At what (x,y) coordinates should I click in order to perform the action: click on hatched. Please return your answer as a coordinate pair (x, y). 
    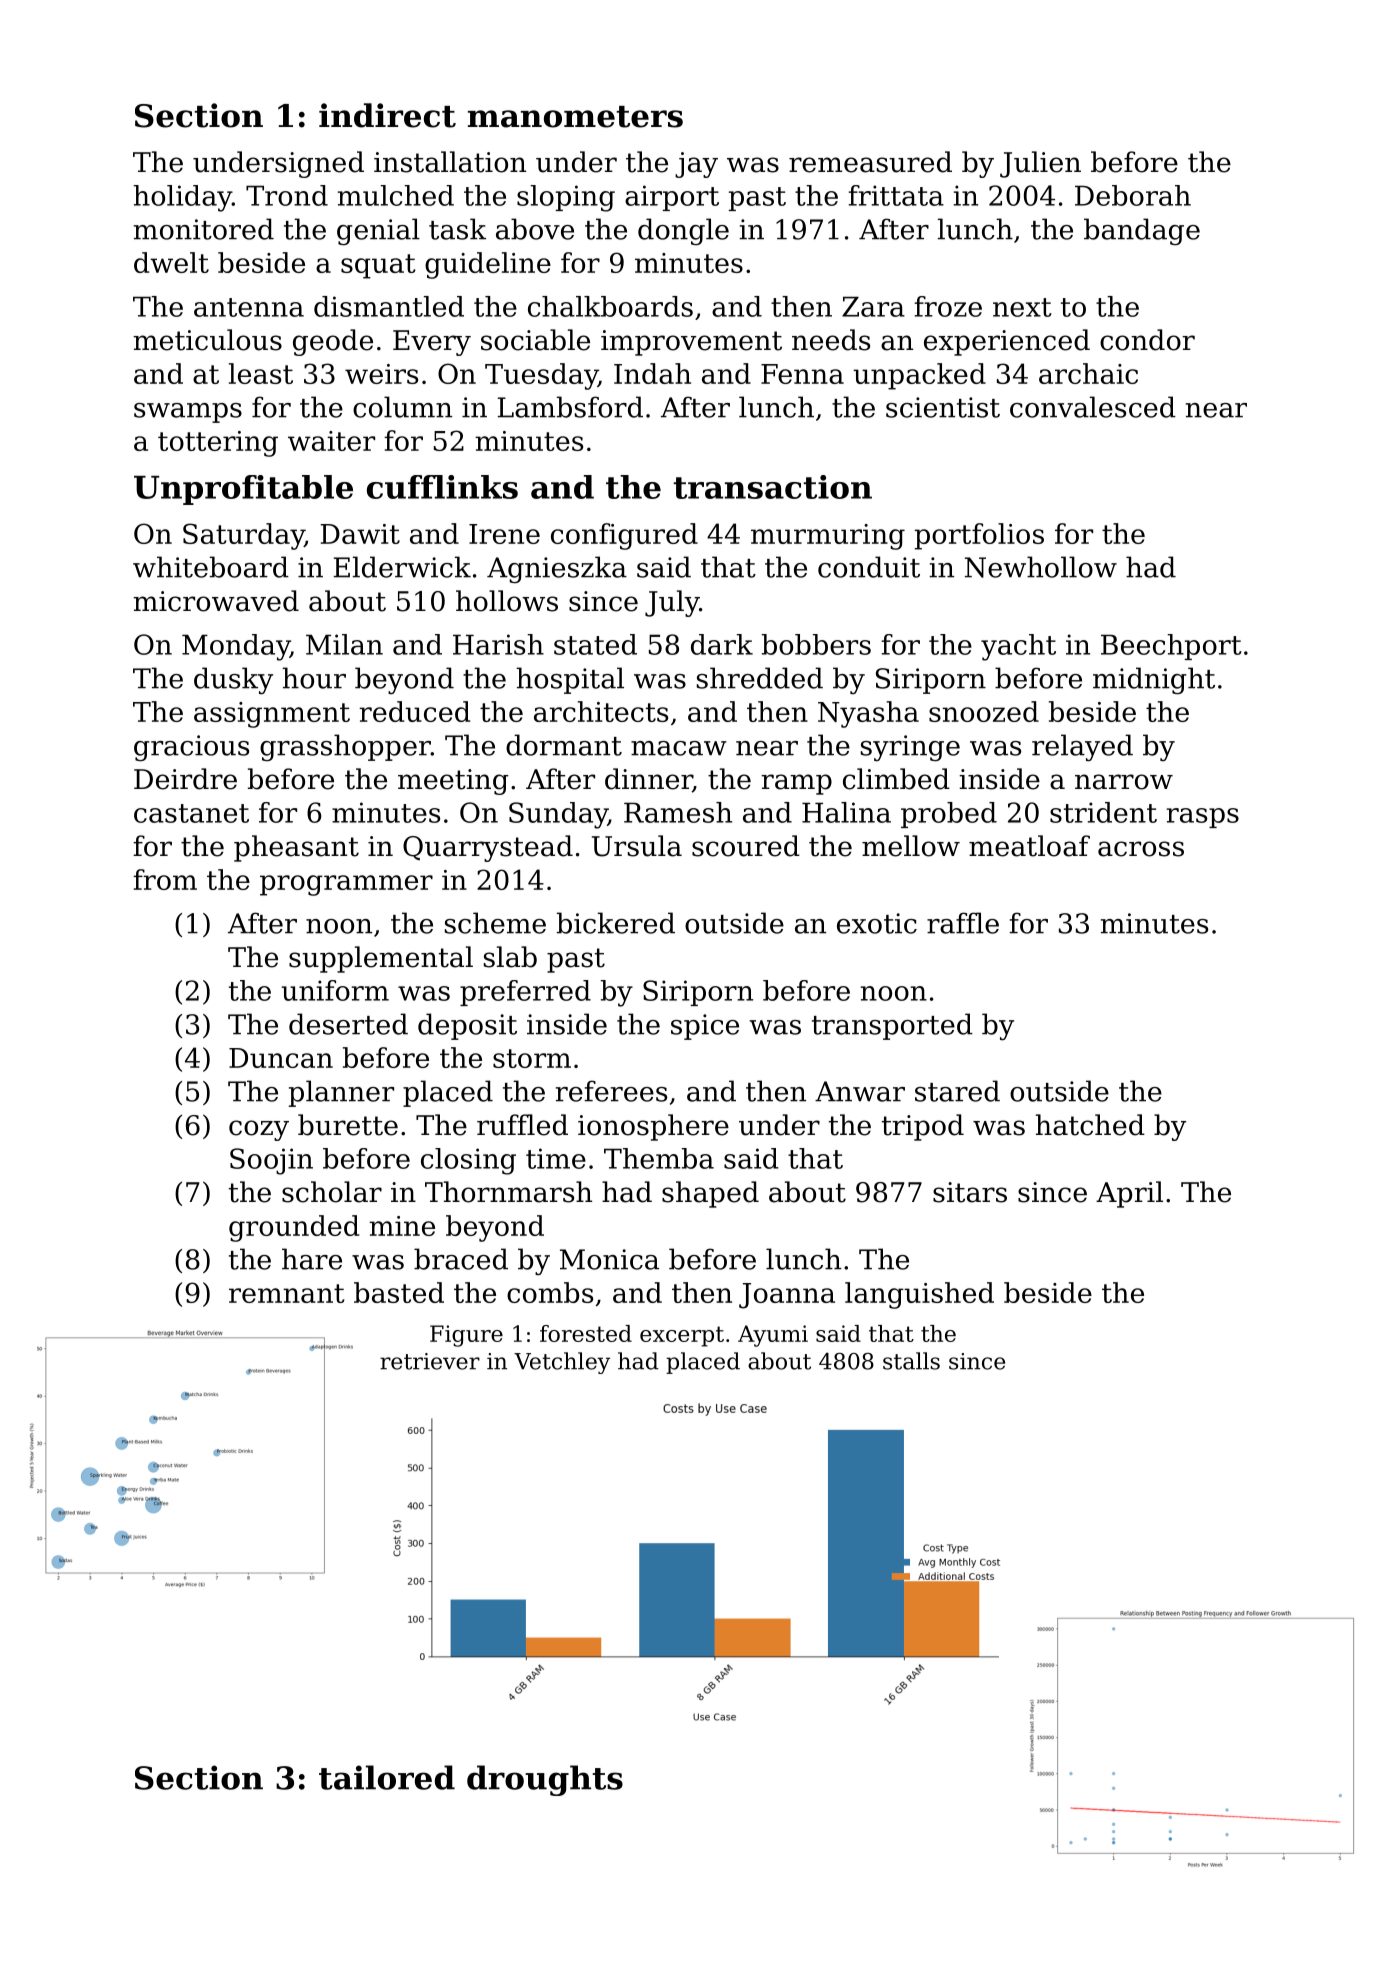
    Looking at the image, I should click on (1090, 1125).
